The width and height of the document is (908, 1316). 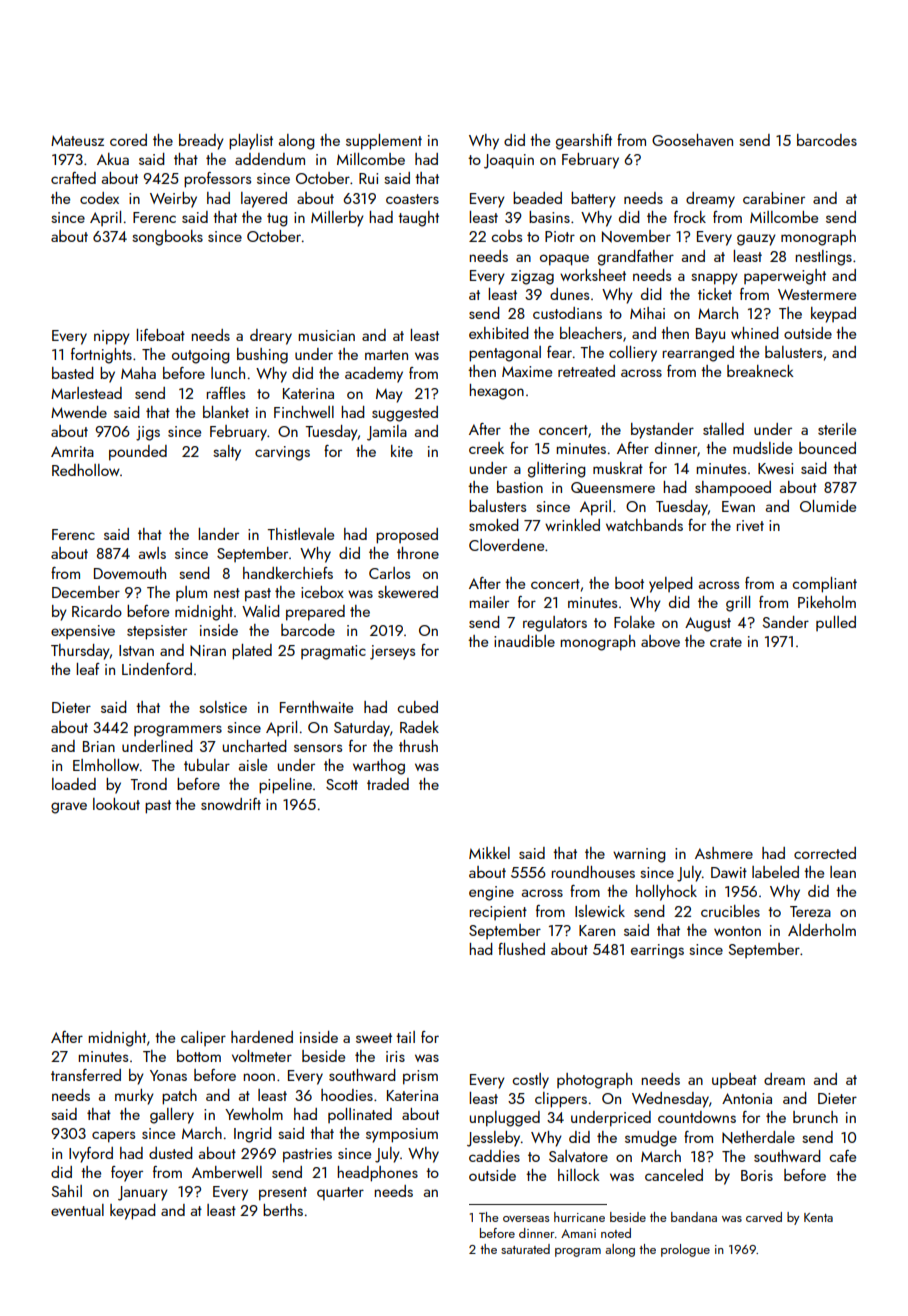 What do you see at coordinates (99, 746) in the document?
I see `Brian` at bounding box center [99, 746].
